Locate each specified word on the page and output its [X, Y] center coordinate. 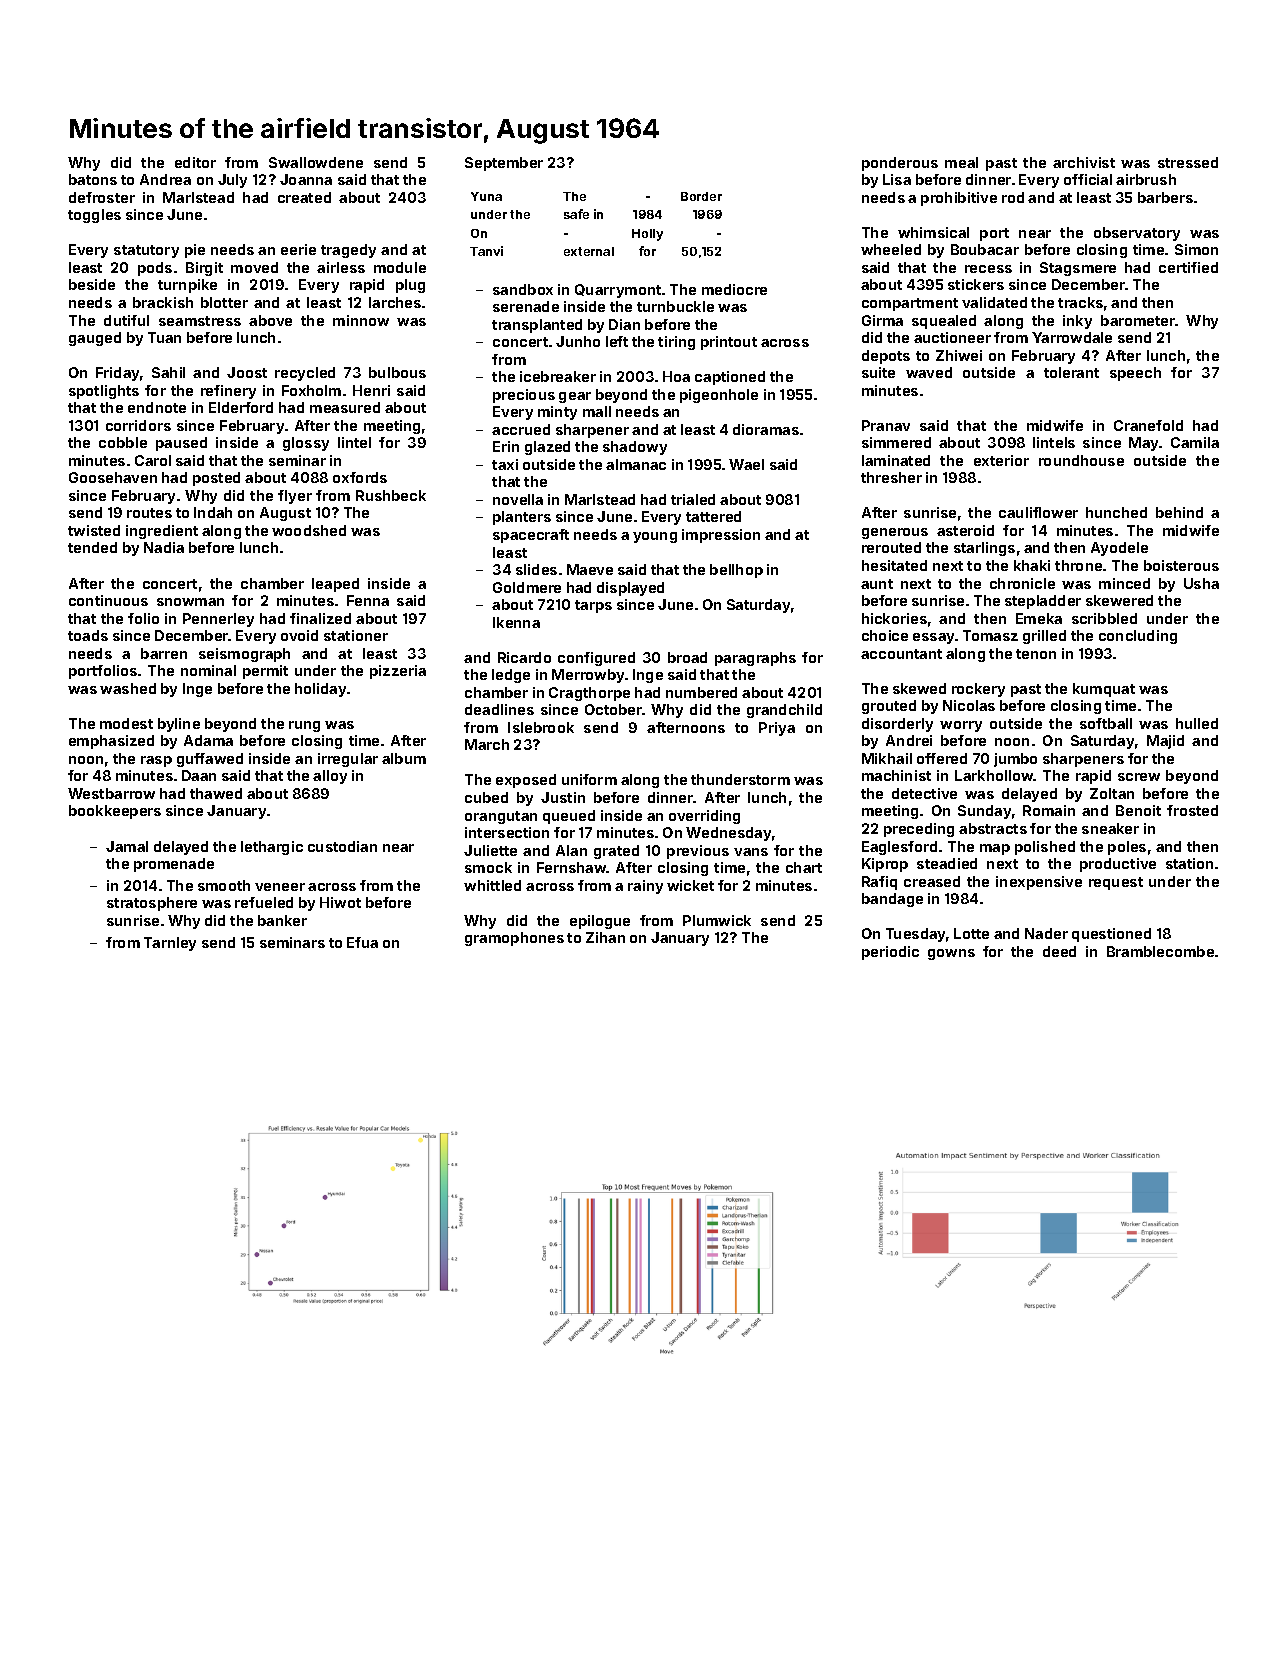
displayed [630, 589]
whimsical [933, 232]
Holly [647, 235]
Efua [362, 942]
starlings [984, 549]
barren [164, 653]
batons [93, 179]
